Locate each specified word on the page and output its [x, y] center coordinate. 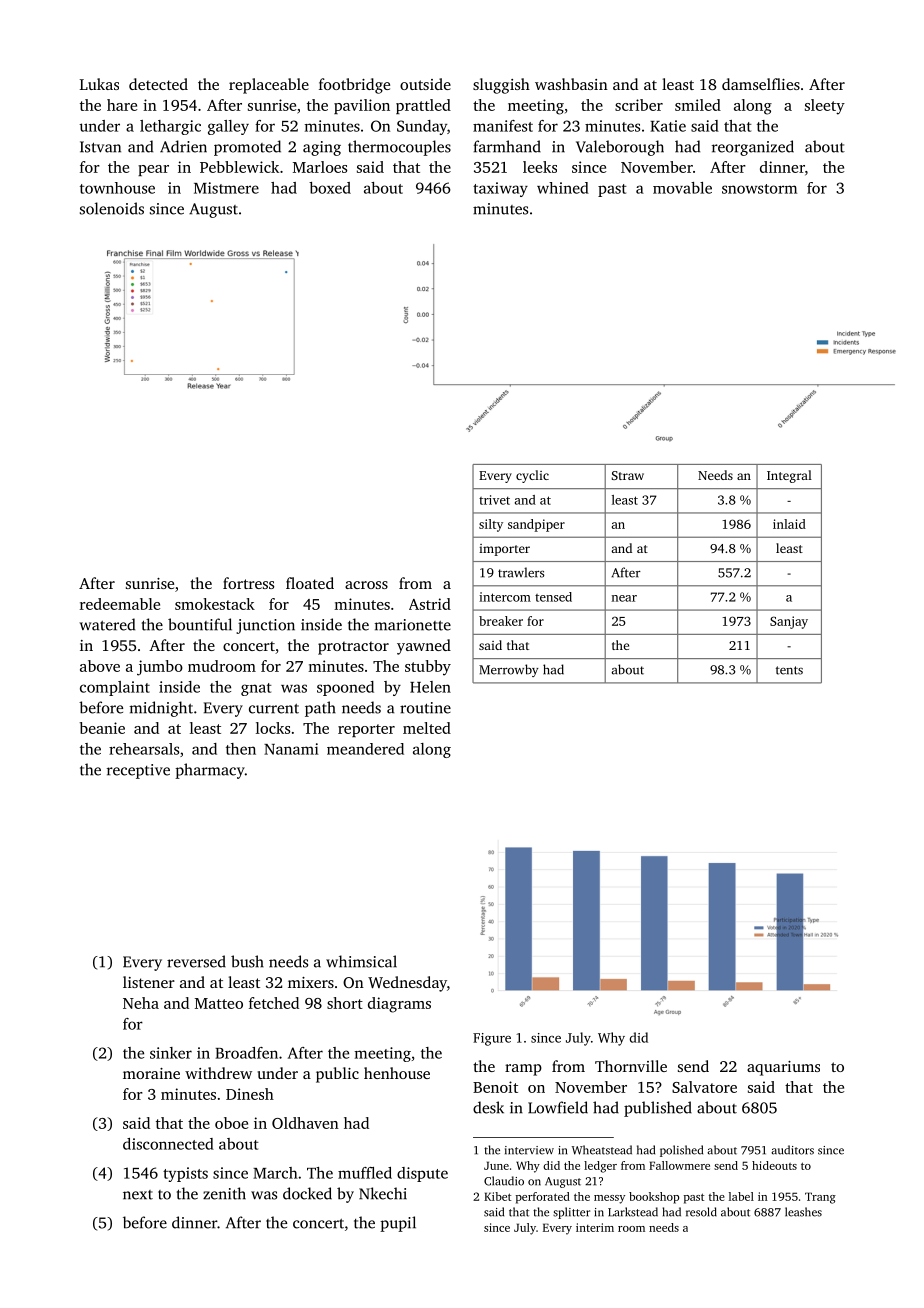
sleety [825, 107]
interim [595, 1227]
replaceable [269, 86]
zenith [224, 1193]
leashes [803, 1212]
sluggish [501, 86]
